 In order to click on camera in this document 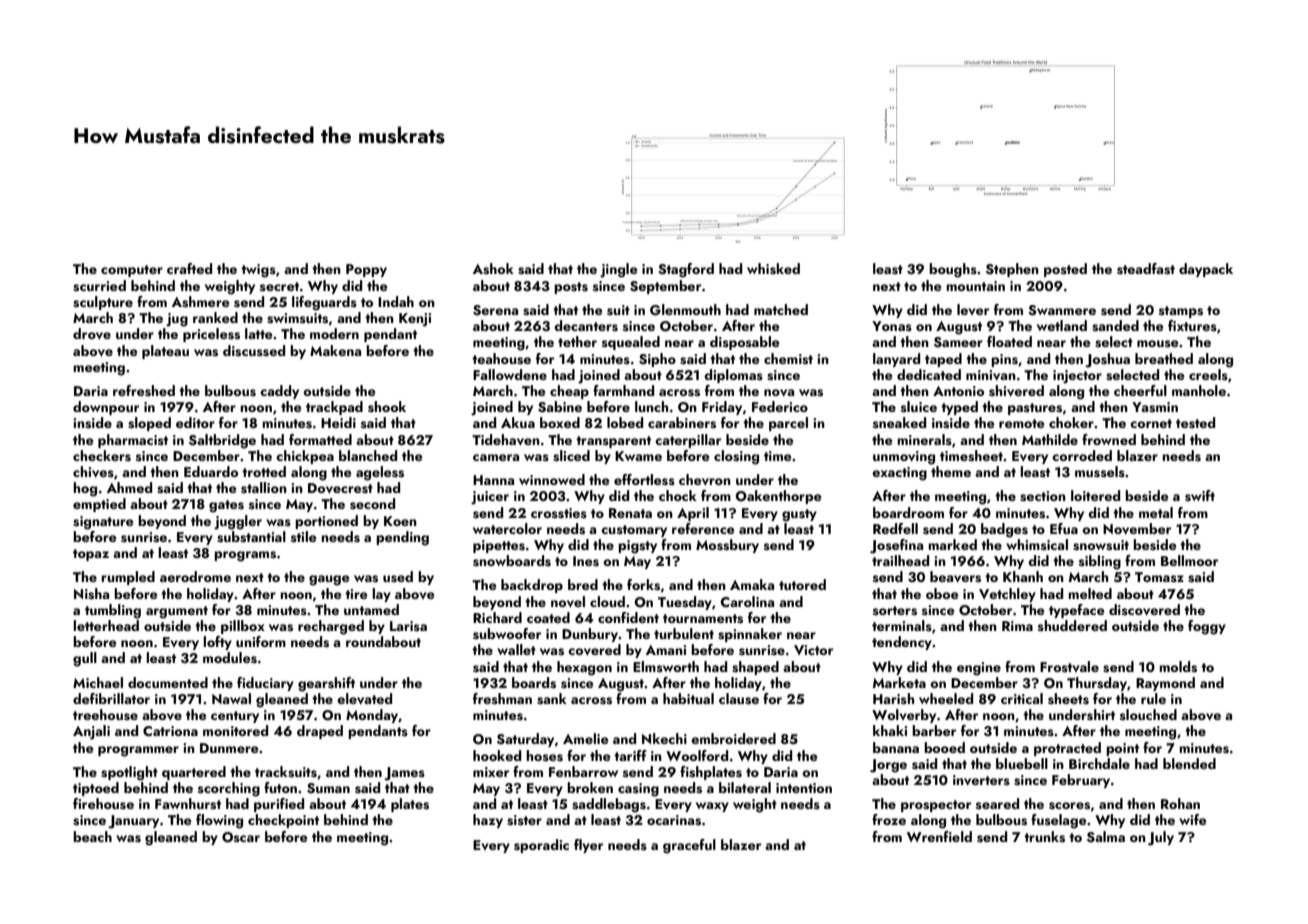, I will do `click(496, 457)`.
